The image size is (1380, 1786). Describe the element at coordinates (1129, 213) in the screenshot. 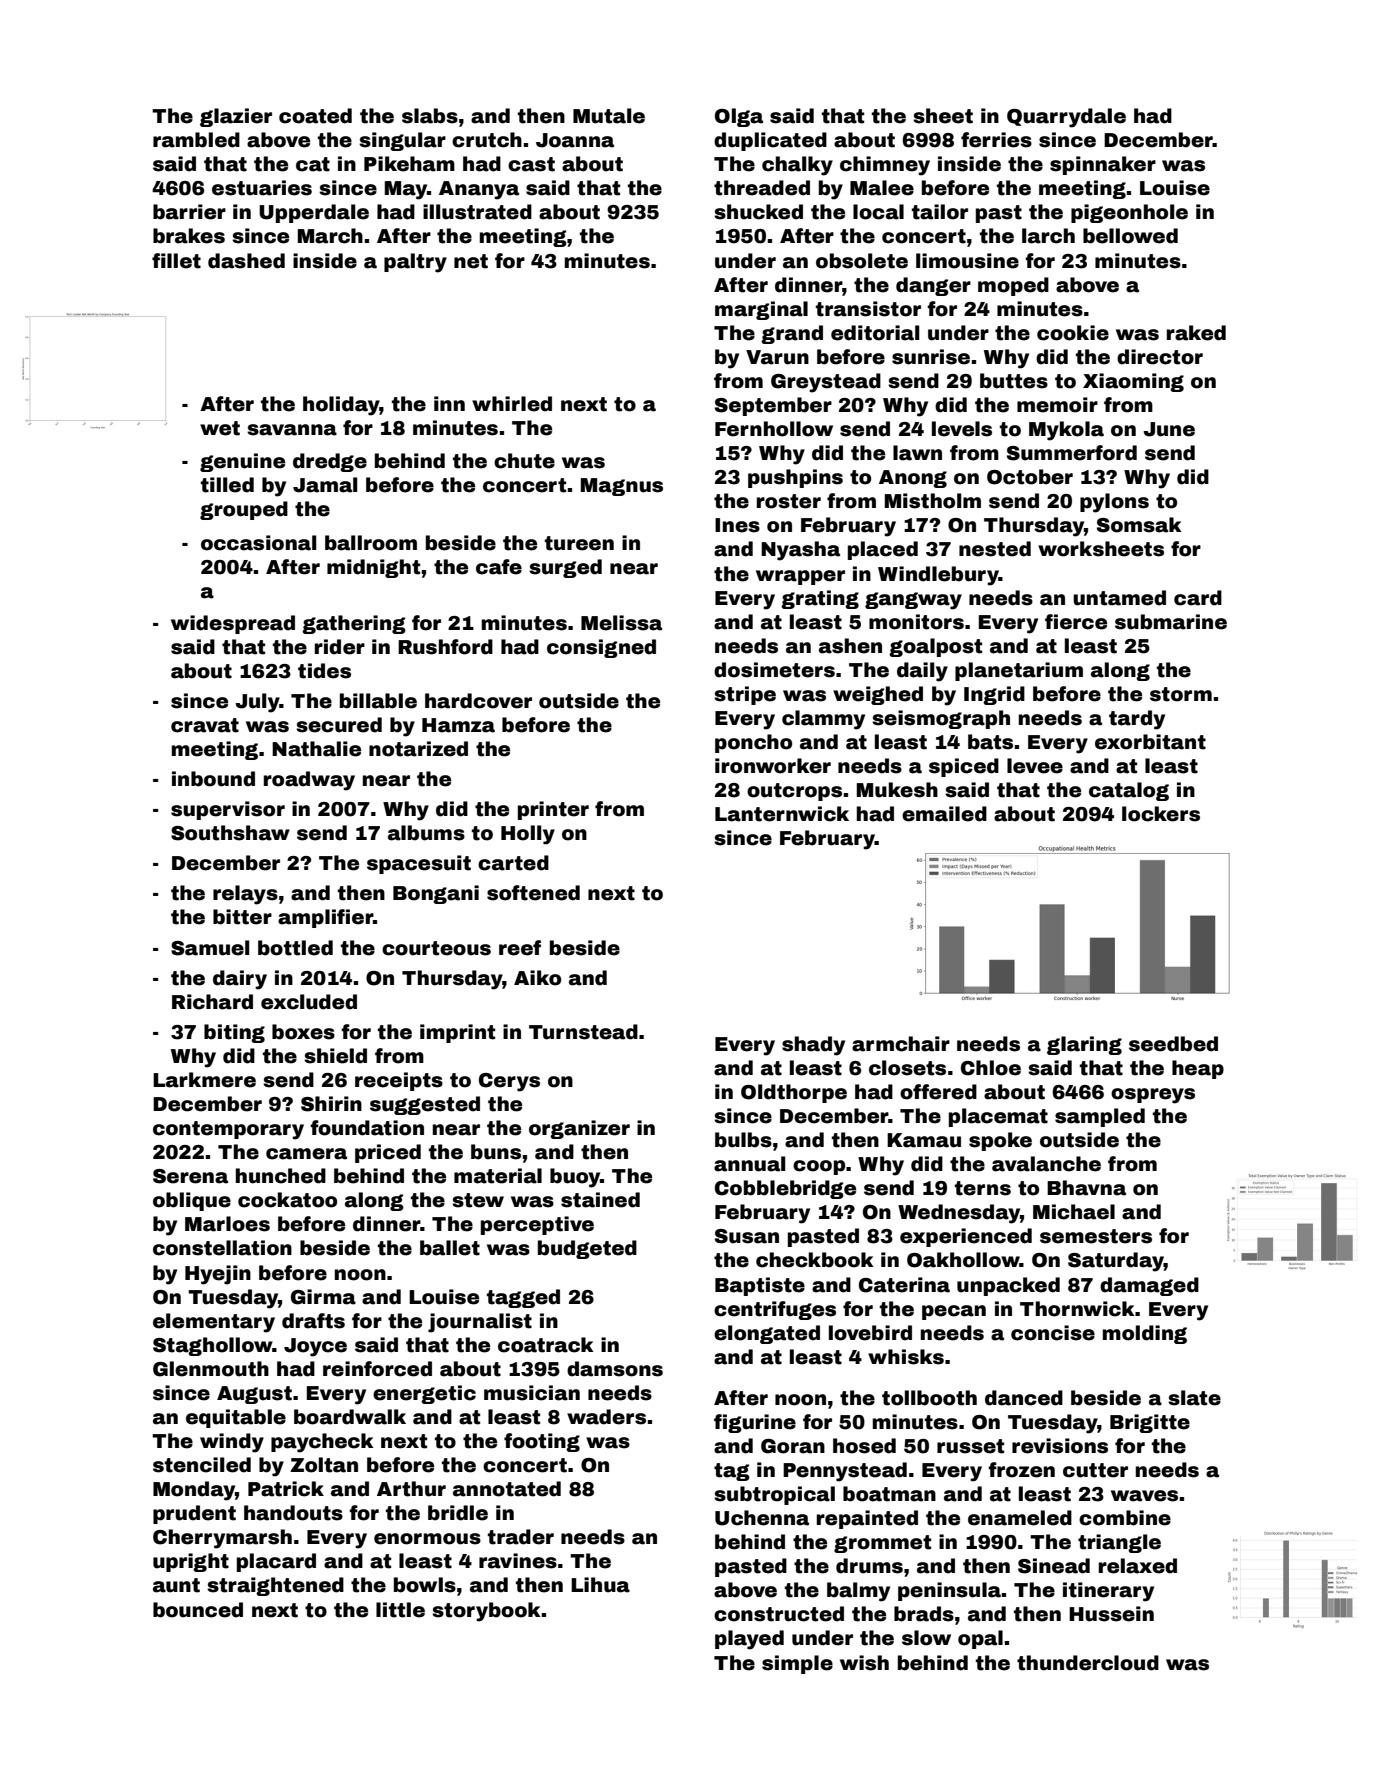

I see `pigeonhole` at that location.
